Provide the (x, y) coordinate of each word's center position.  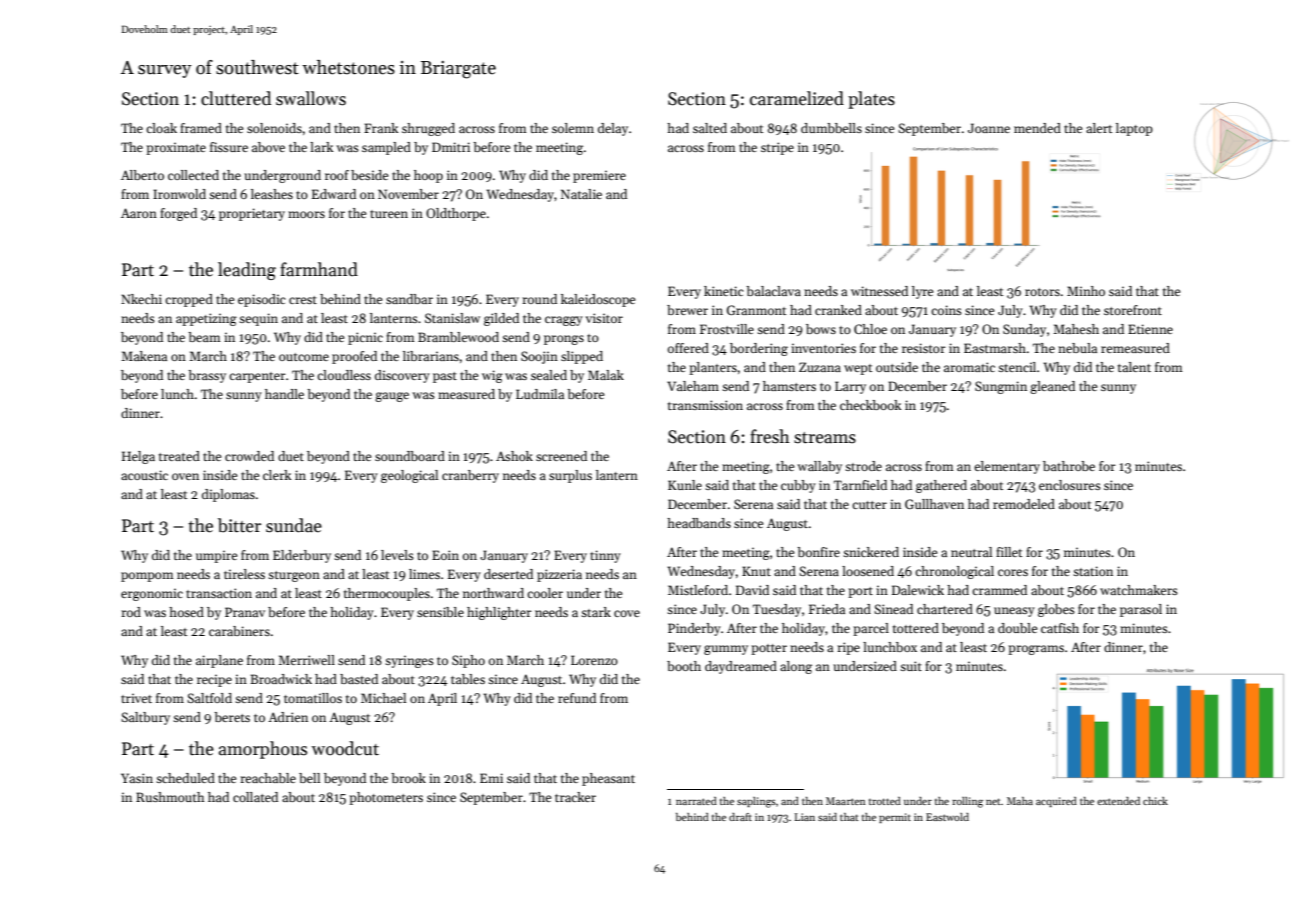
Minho (1086, 291)
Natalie (581, 194)
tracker (575, 797)
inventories (823, 348)
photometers (386, 798)
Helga (138, 457)
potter (769, 649)
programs (1036, 650)
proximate (176, 148)
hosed (186, 612)
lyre (923, 292)
